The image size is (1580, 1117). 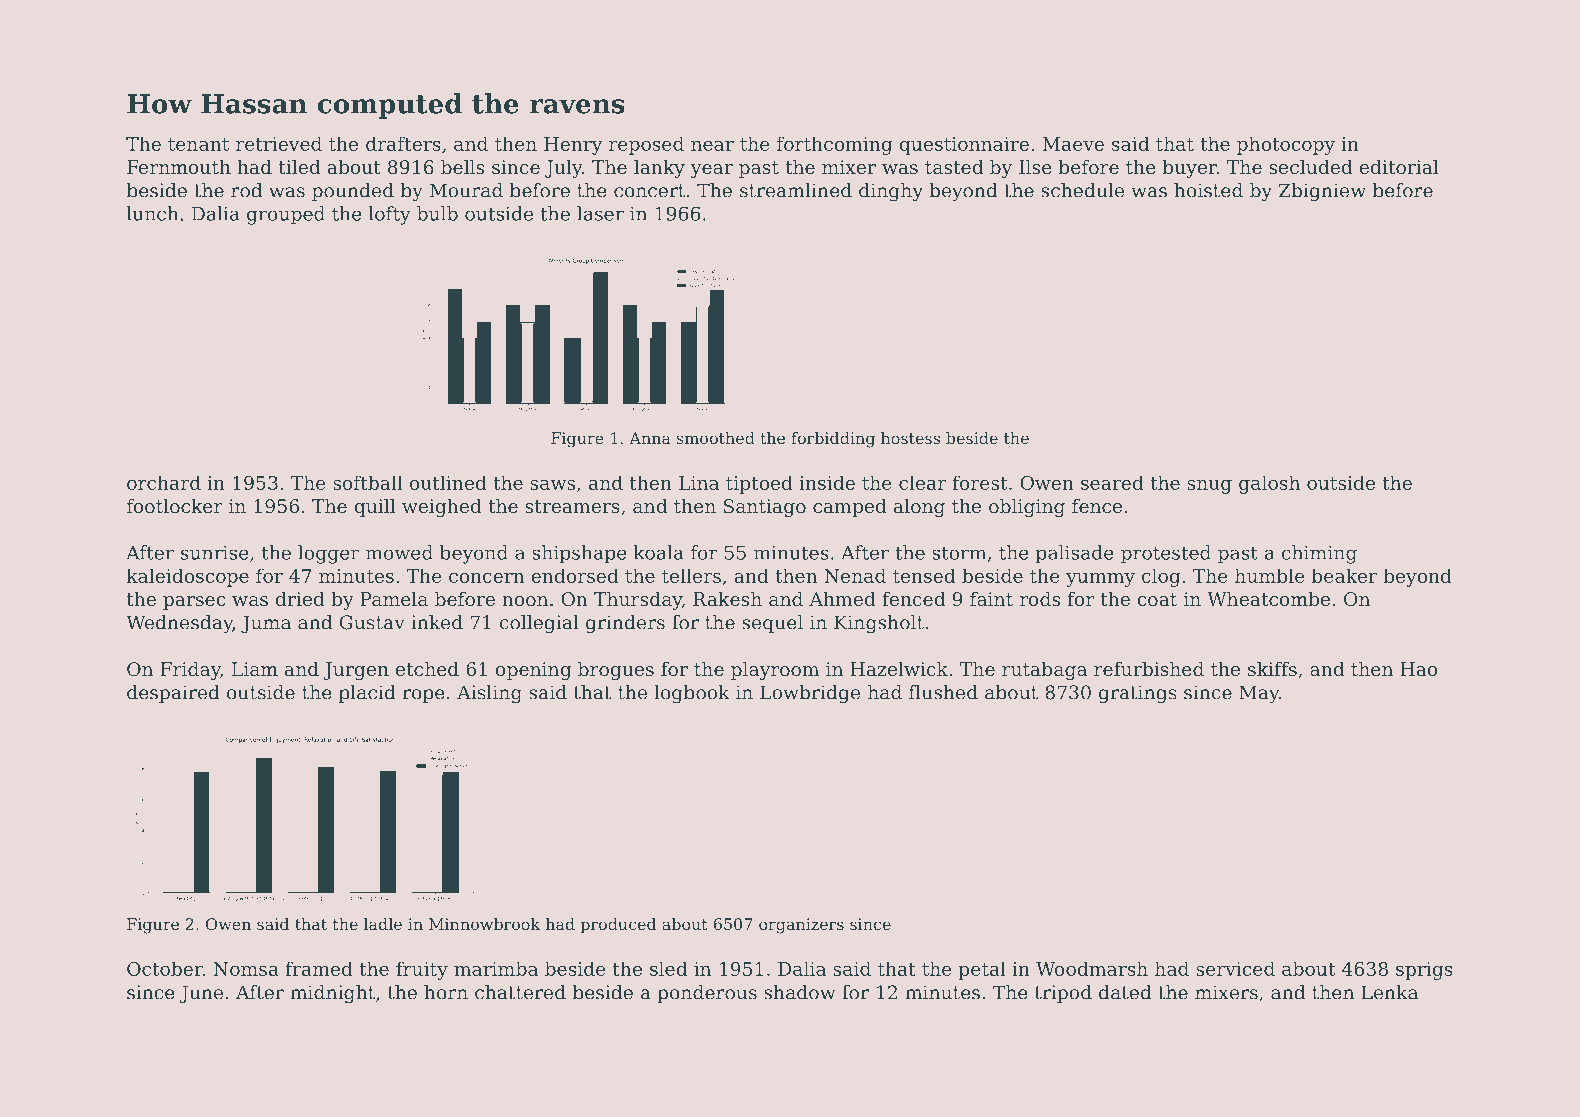 I want to click on retrieved, so click(x=279, y=143).
